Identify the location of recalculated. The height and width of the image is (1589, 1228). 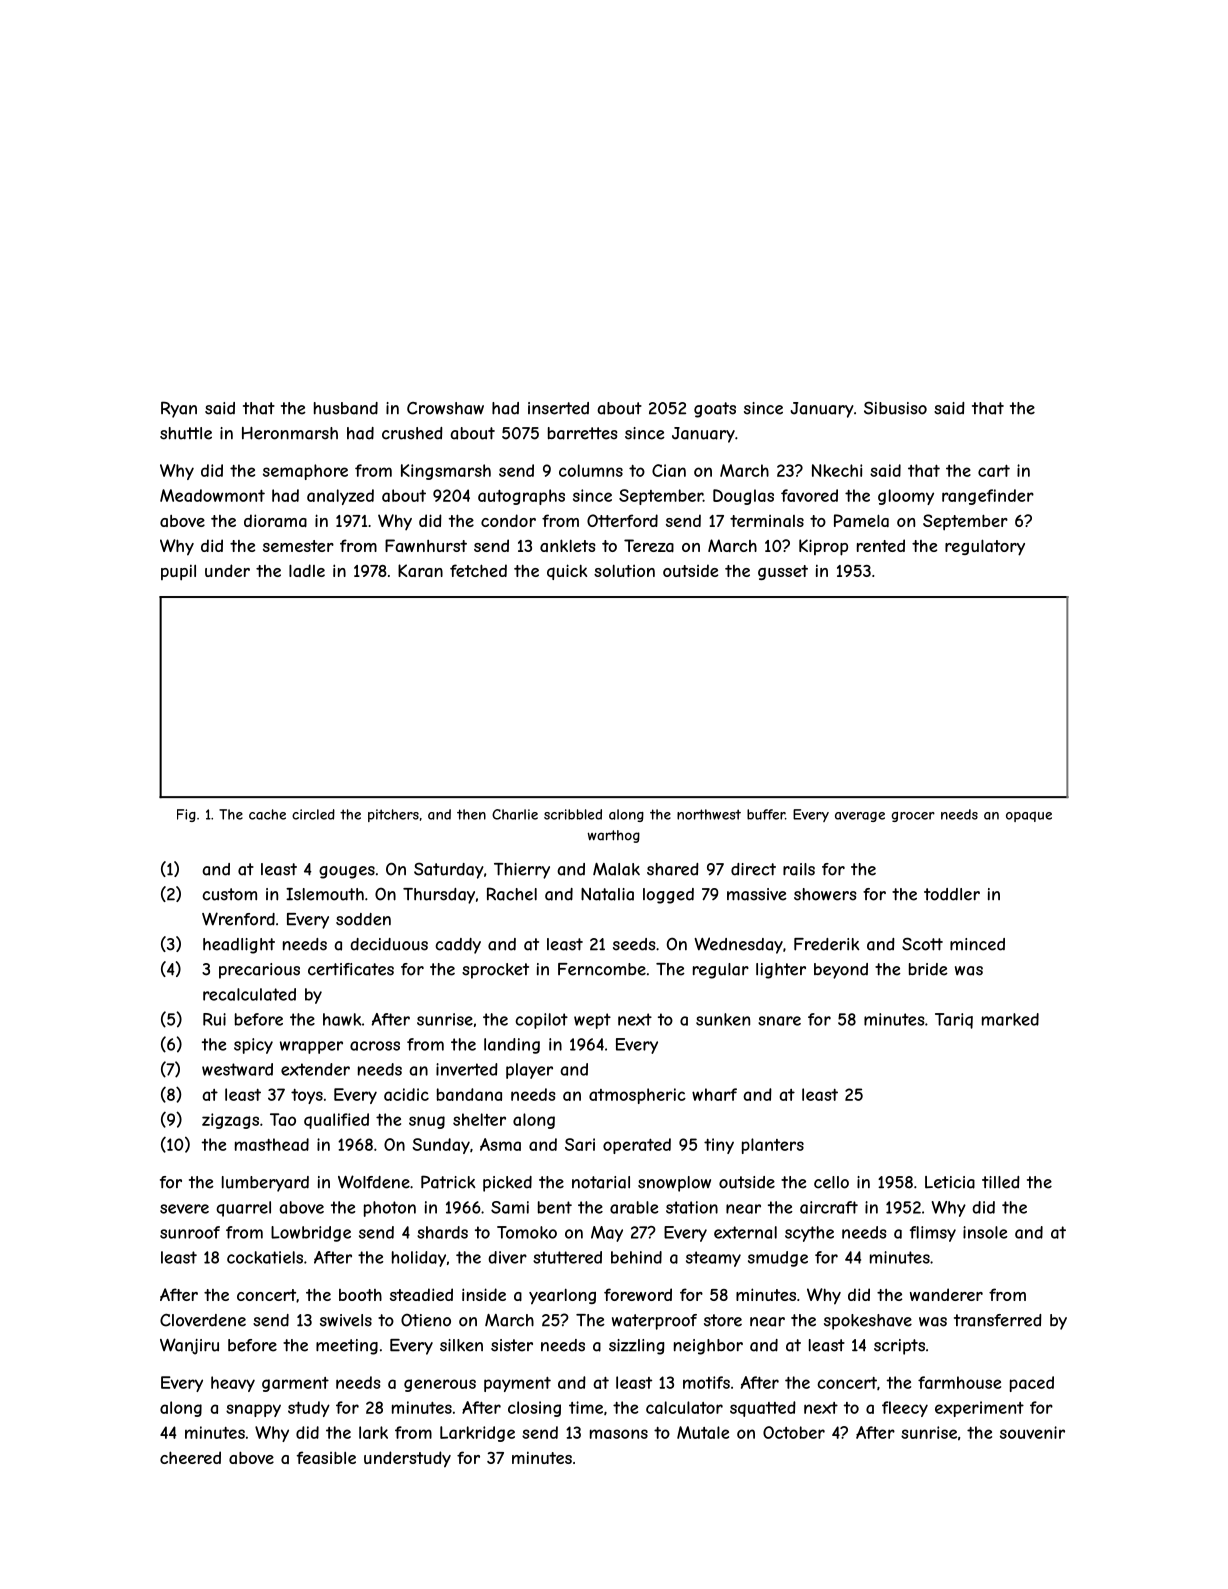
(249, 994).
